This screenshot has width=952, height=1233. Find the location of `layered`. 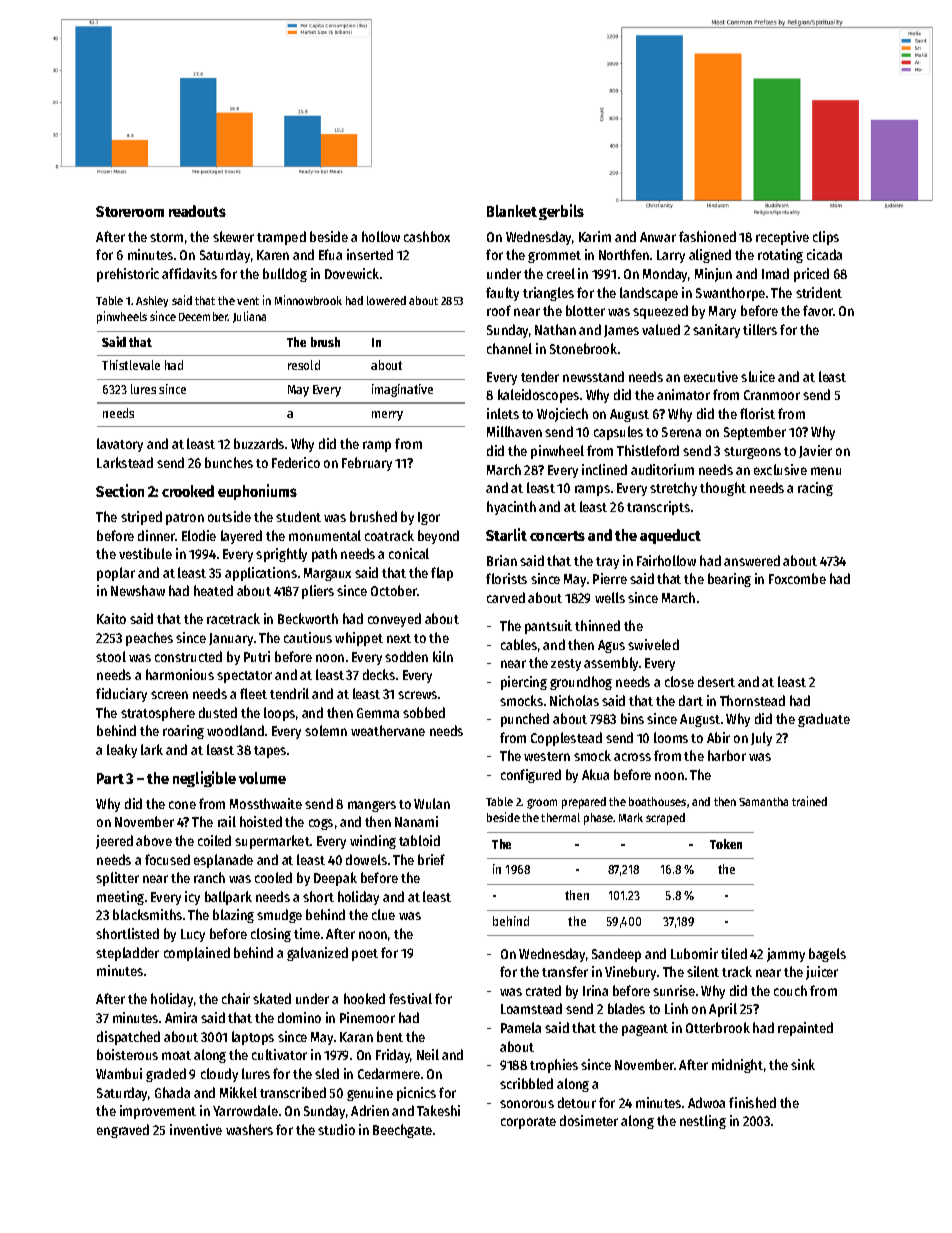

layered is located at coordinates (241, 537).
